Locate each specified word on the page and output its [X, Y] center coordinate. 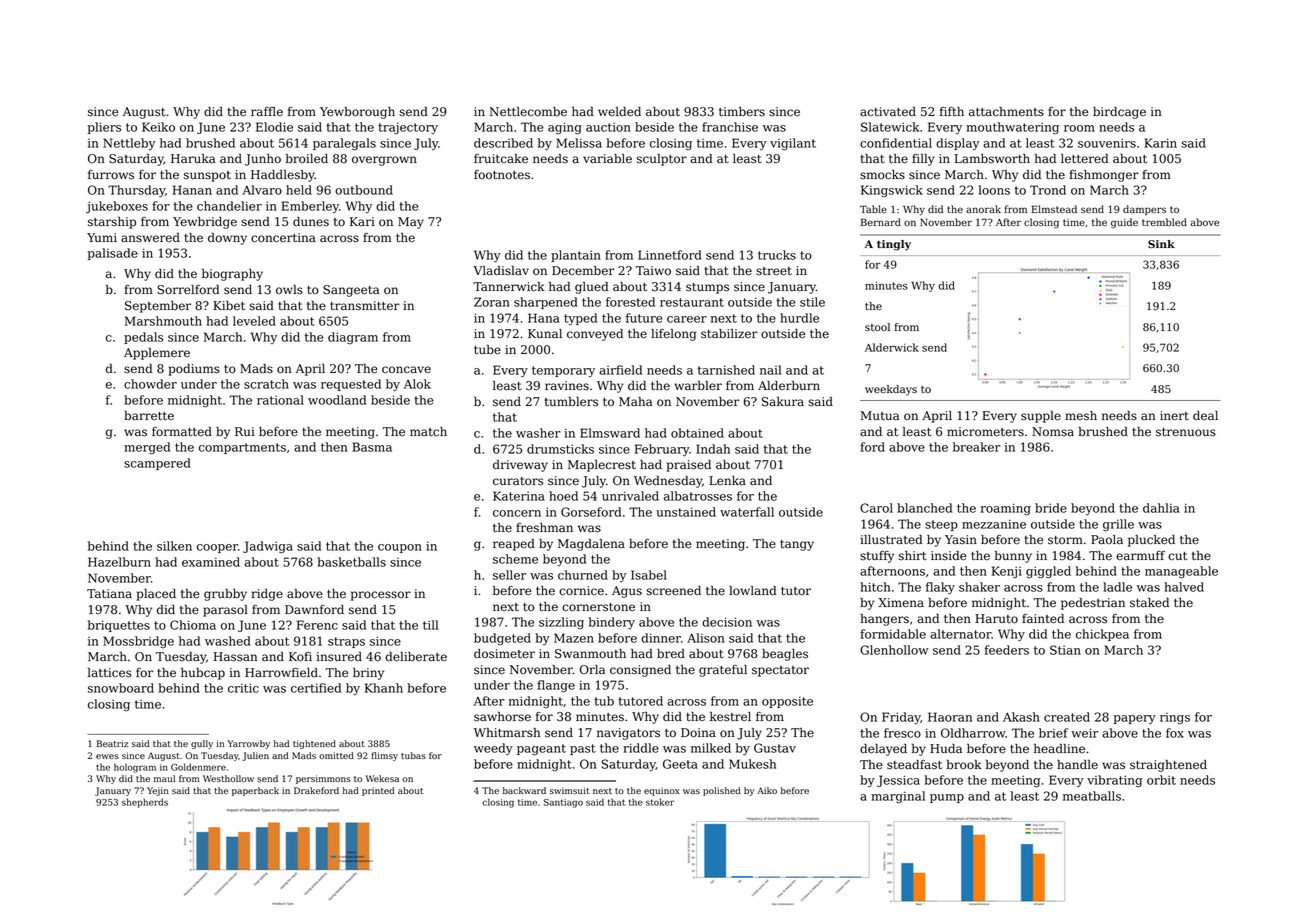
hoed [563, 496]
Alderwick [892, 347]
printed [378, 791]
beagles [785, 655]
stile [812, 302]
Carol [876, 508]
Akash [1021, 717]
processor [381, 596]
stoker [660, 802]
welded [619, 112]
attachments [1006, 112]
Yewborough [357, 113]
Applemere [157, 354]
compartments [242, 448]
